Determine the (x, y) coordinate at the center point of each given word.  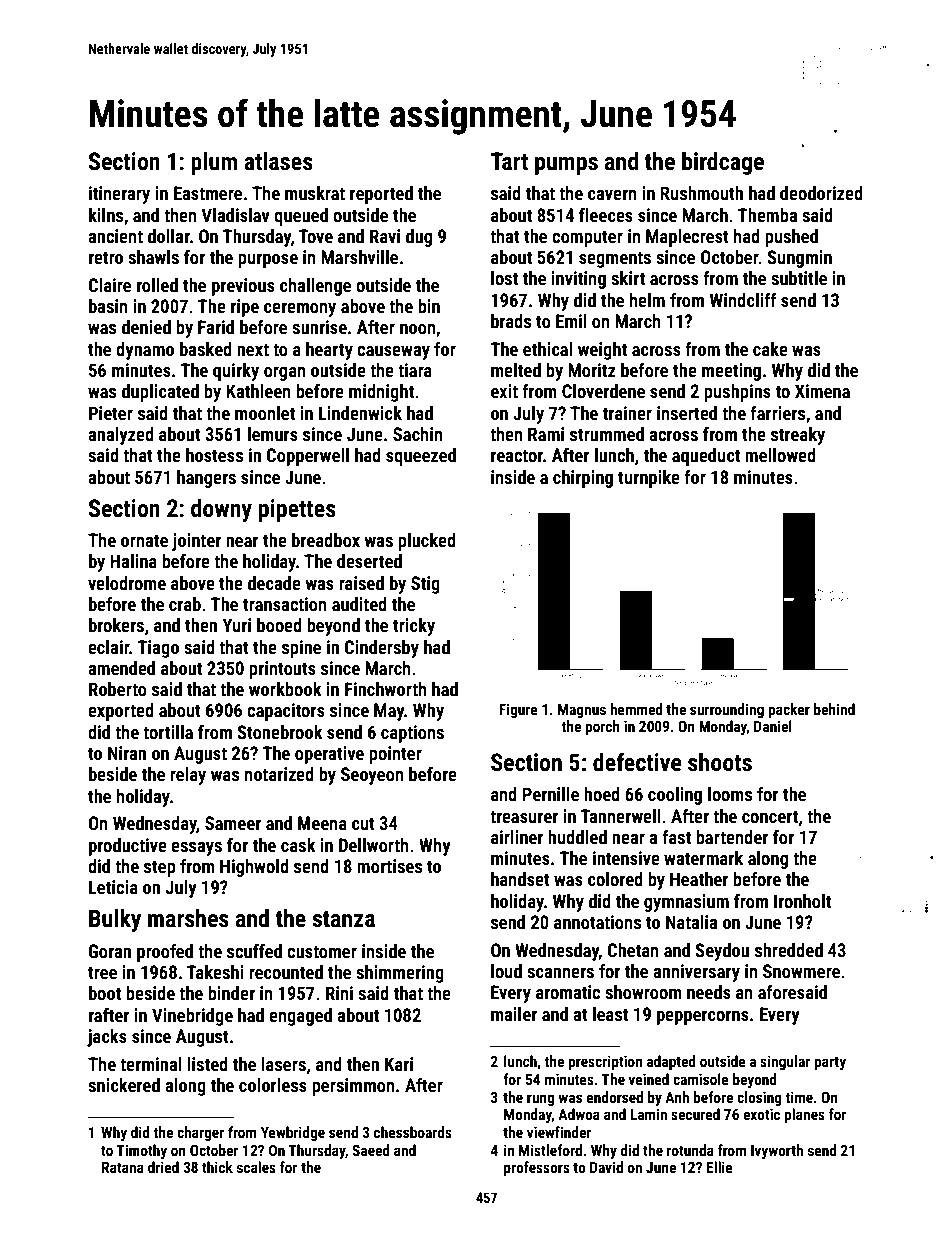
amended (121, 668)
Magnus (582, 710)
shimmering (400, 974)
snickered (124, 1085)
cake (770, 349)
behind (834, 709)
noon (418, 329)
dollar (169, 236)
